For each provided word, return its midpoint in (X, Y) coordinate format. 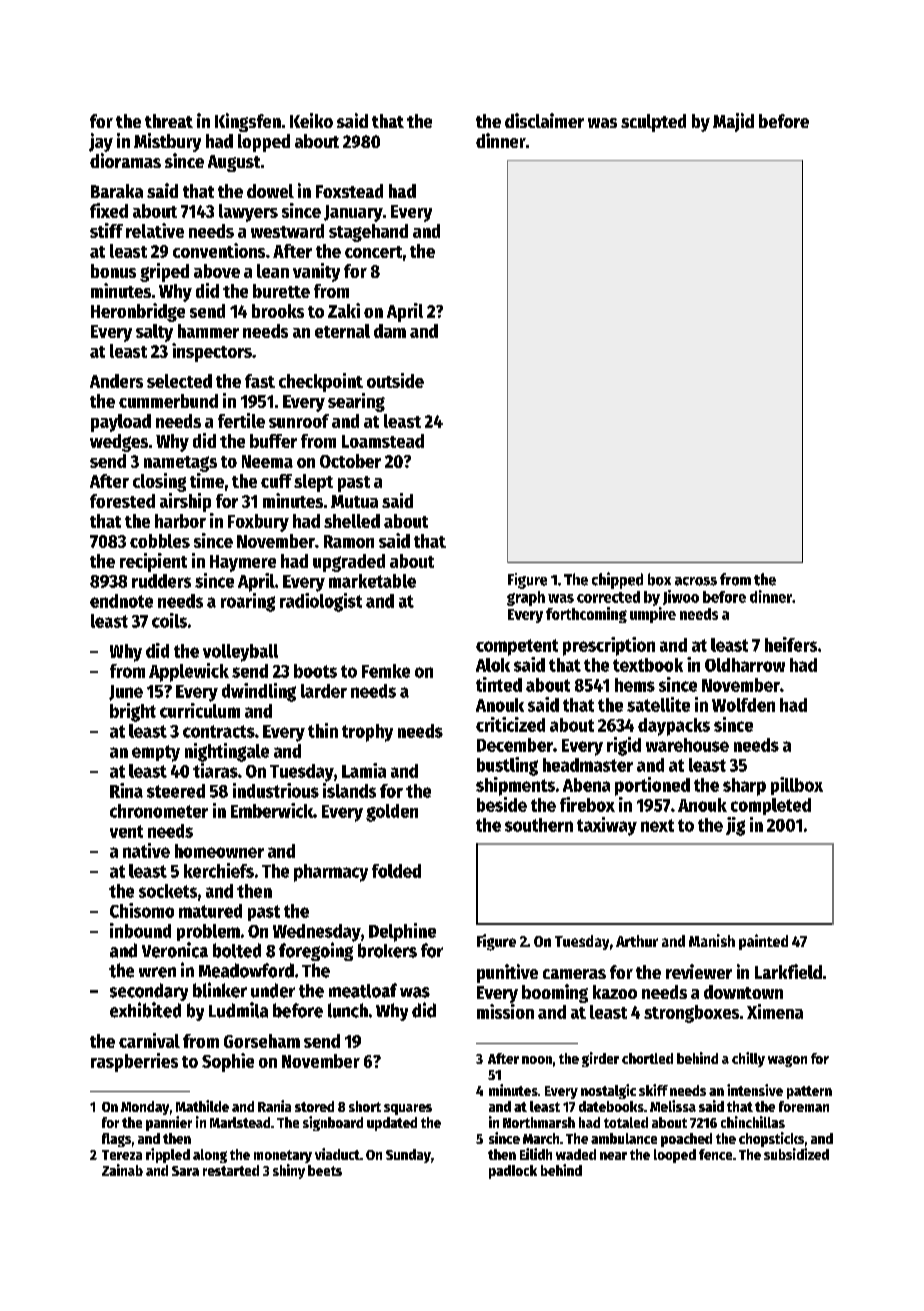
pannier (169, 1123)
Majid (733, 122)
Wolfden (743, 705)
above (217, 271)
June (126, 693)
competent (517, 647)
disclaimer (544, 120)
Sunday (408, 1156)
